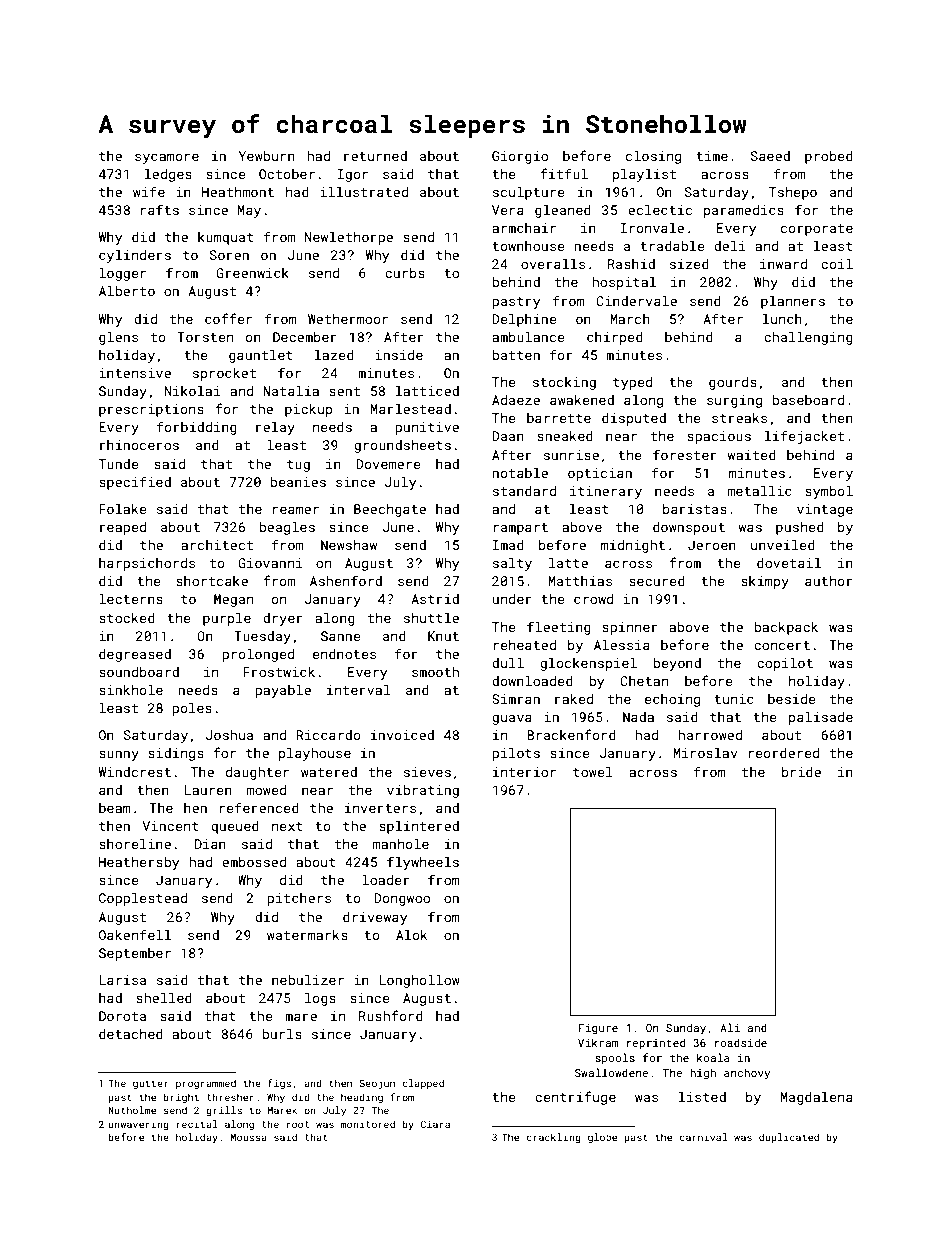  Describe the element at coordinates (226, 238) in the image. I see `kumquat` at that location.
